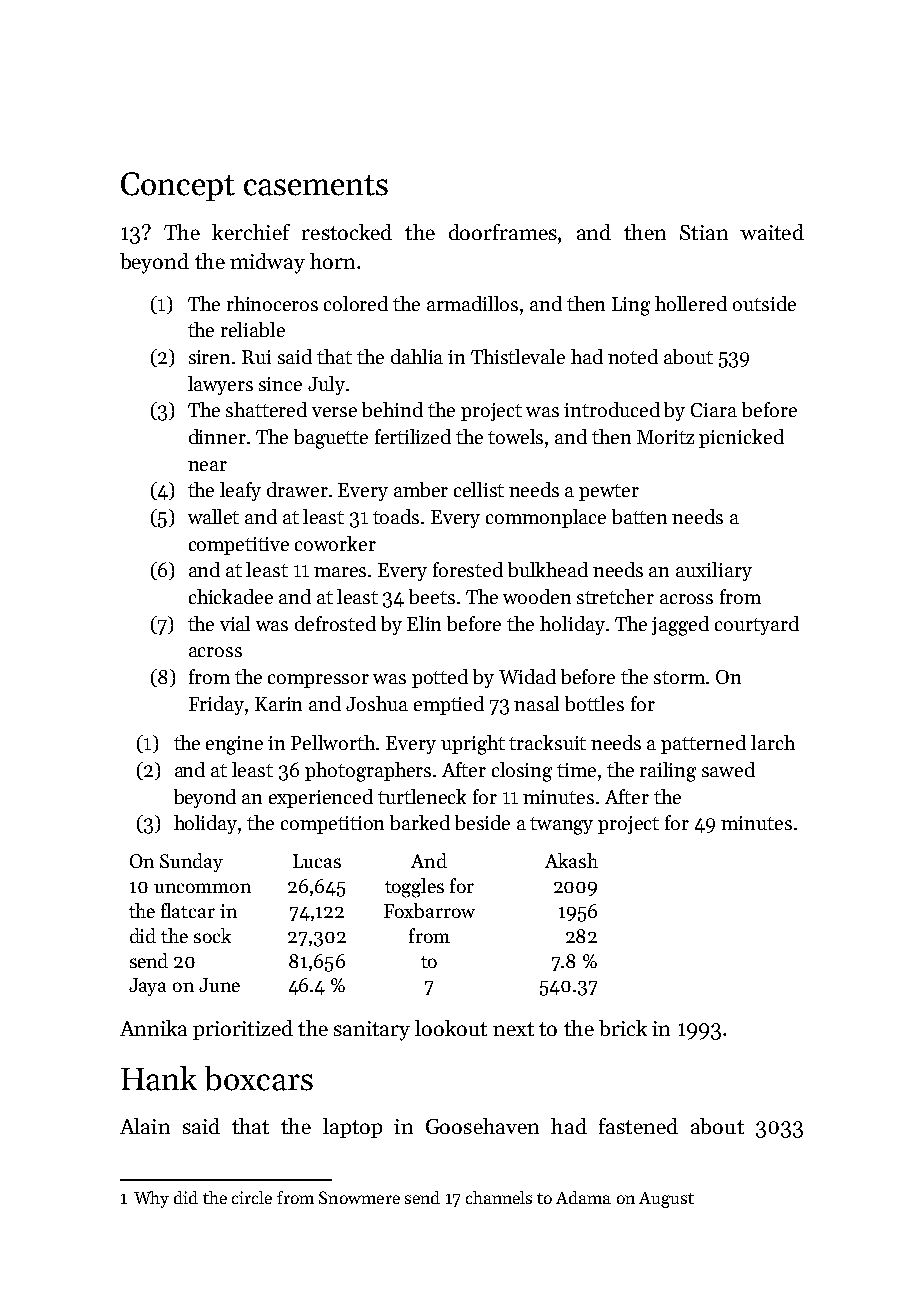 This page has width=924, height=1311. I want to click on stretcher, so click(615, 596).
